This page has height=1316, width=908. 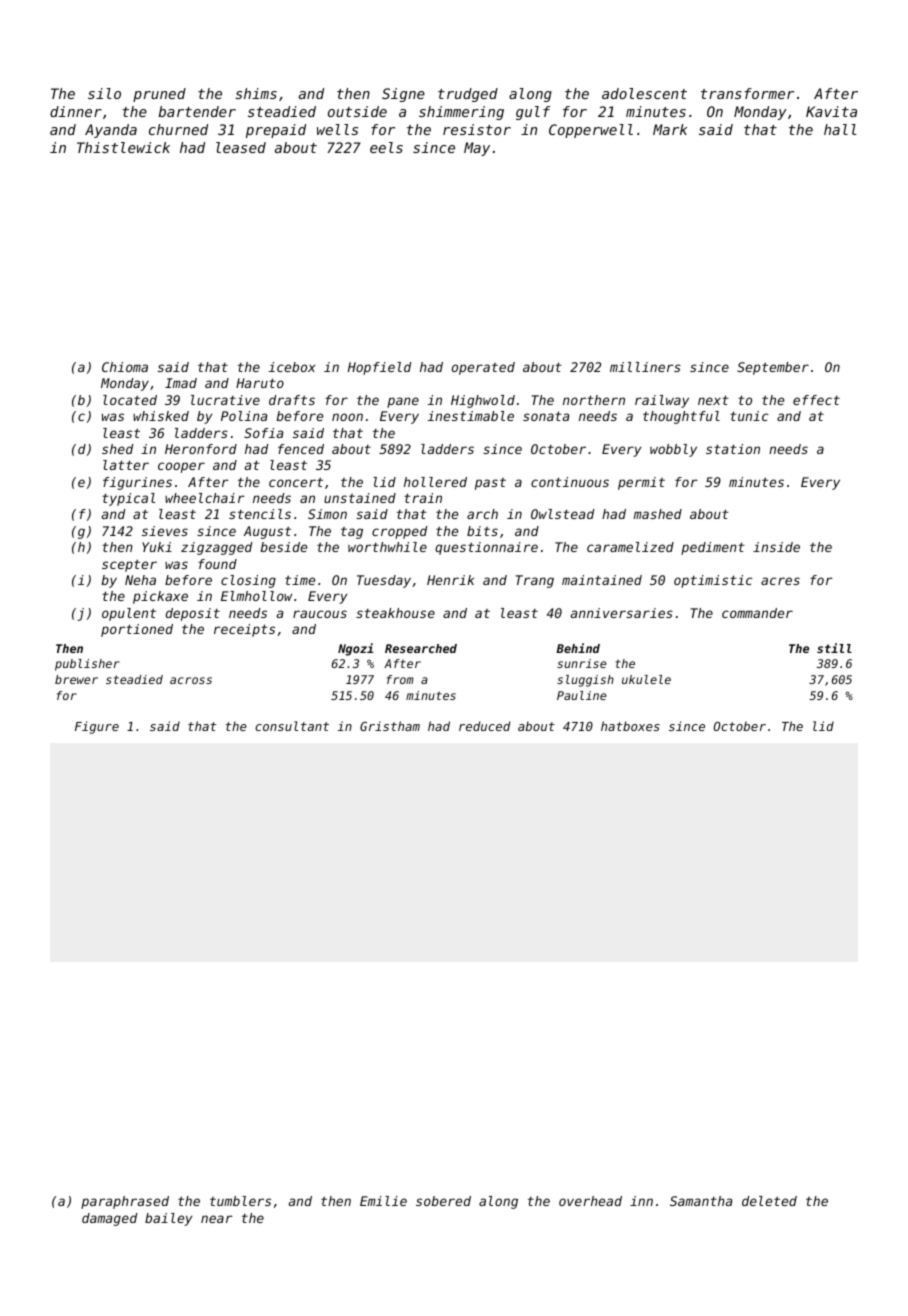 I want to click on tumblers, so click(x=240, y=1201).
